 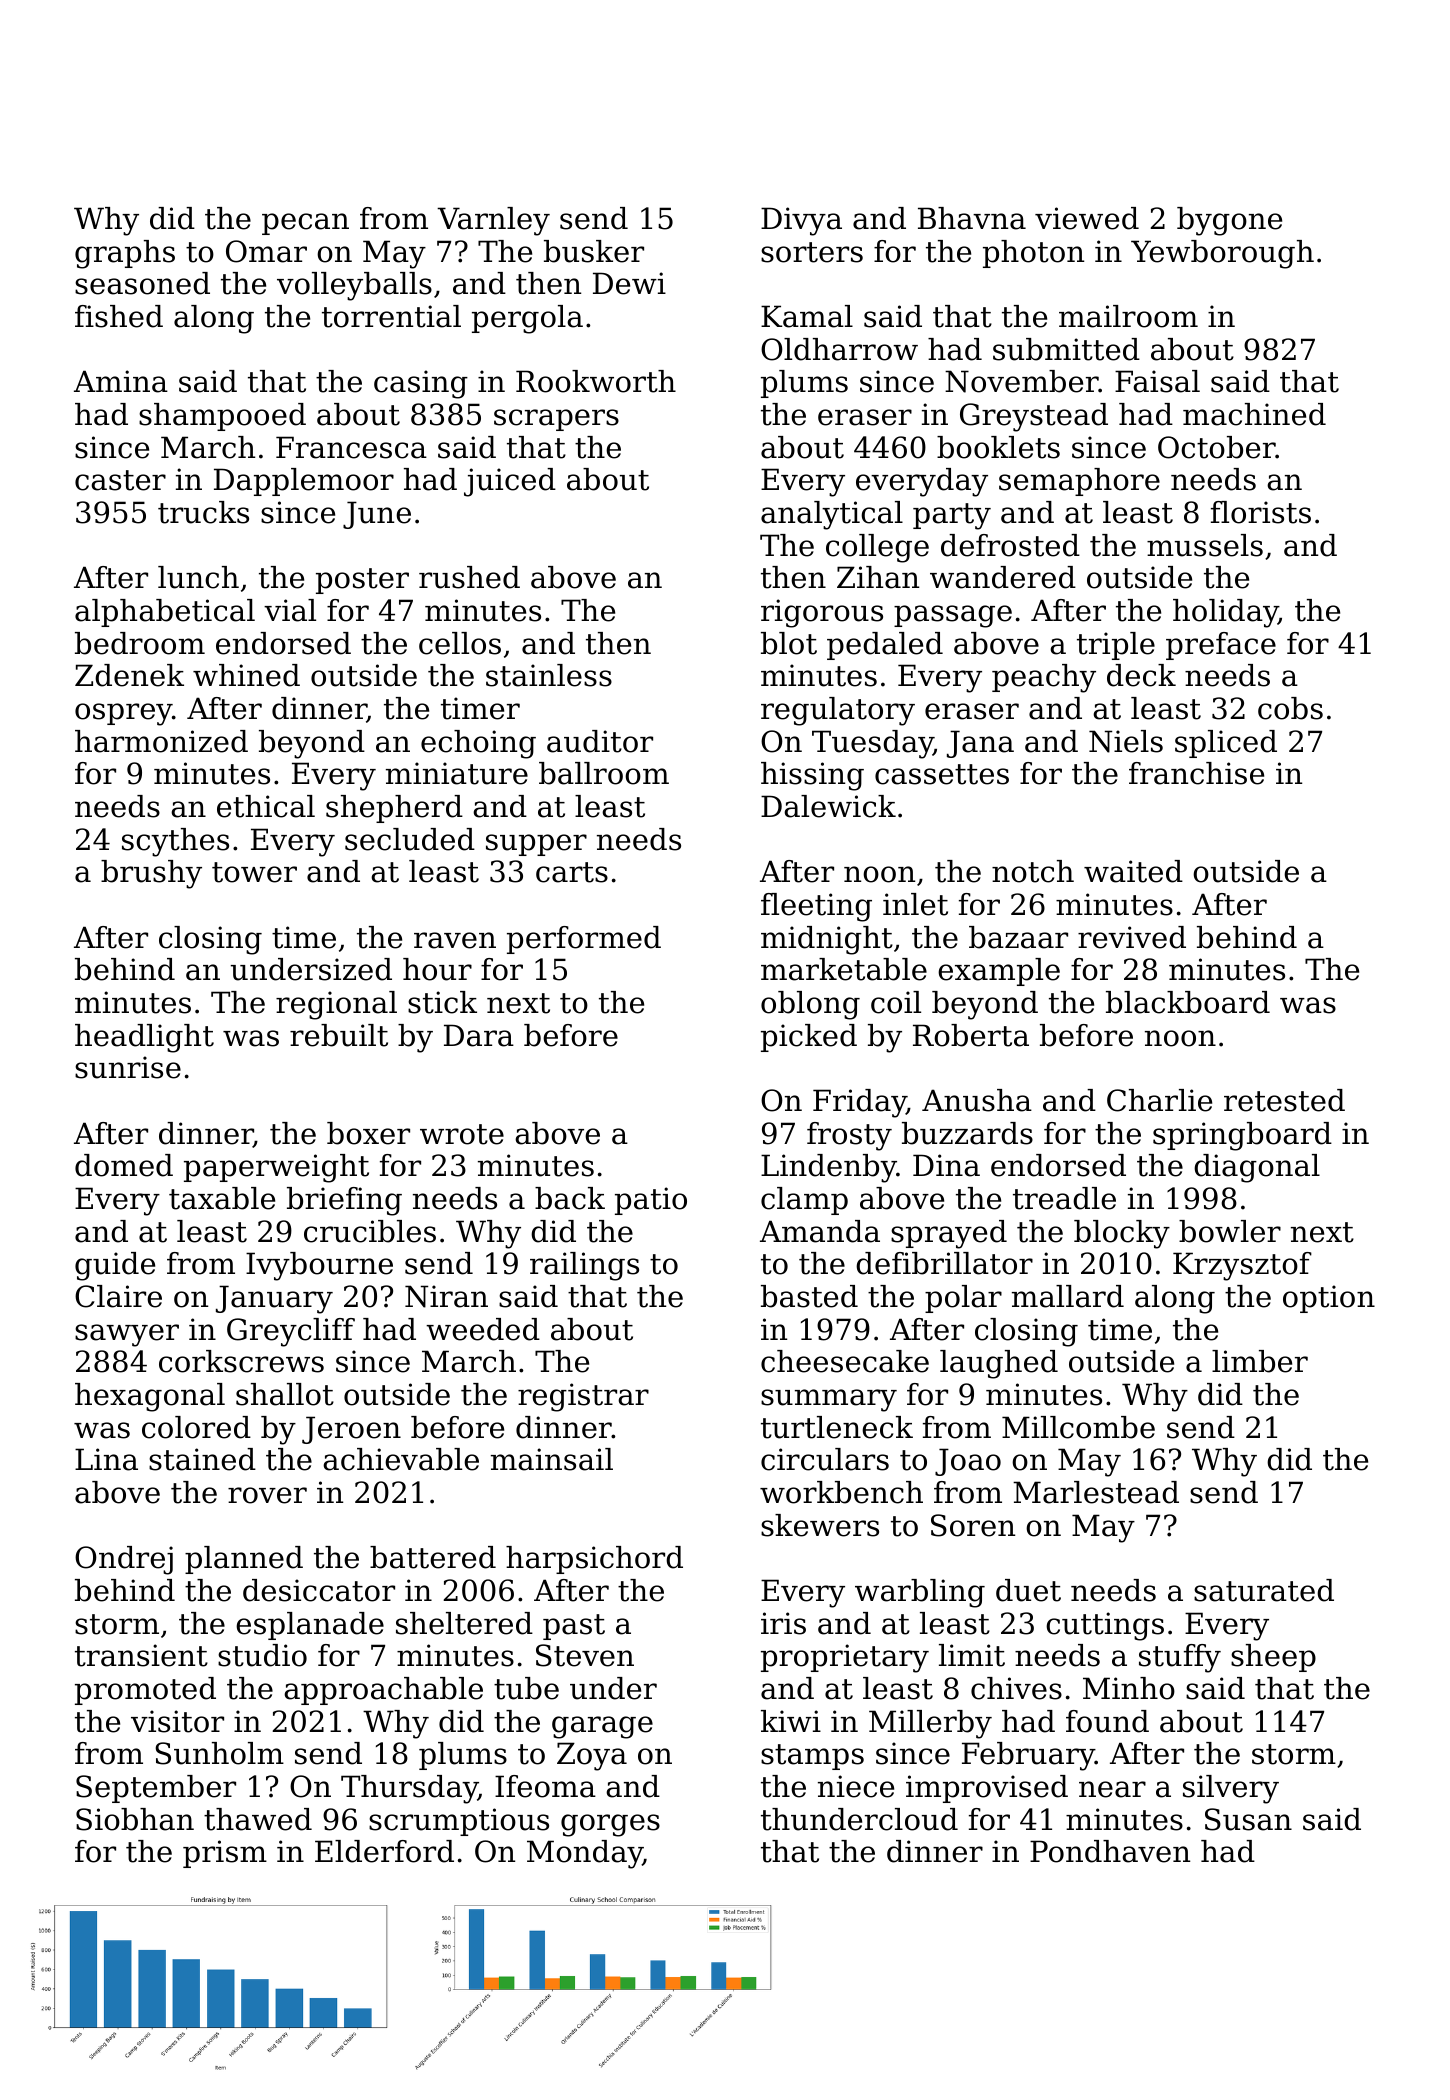 What do you see at coordinates (1033, 254) in the screenshot?
I see `photon` at bounding box center [1033, 254].
